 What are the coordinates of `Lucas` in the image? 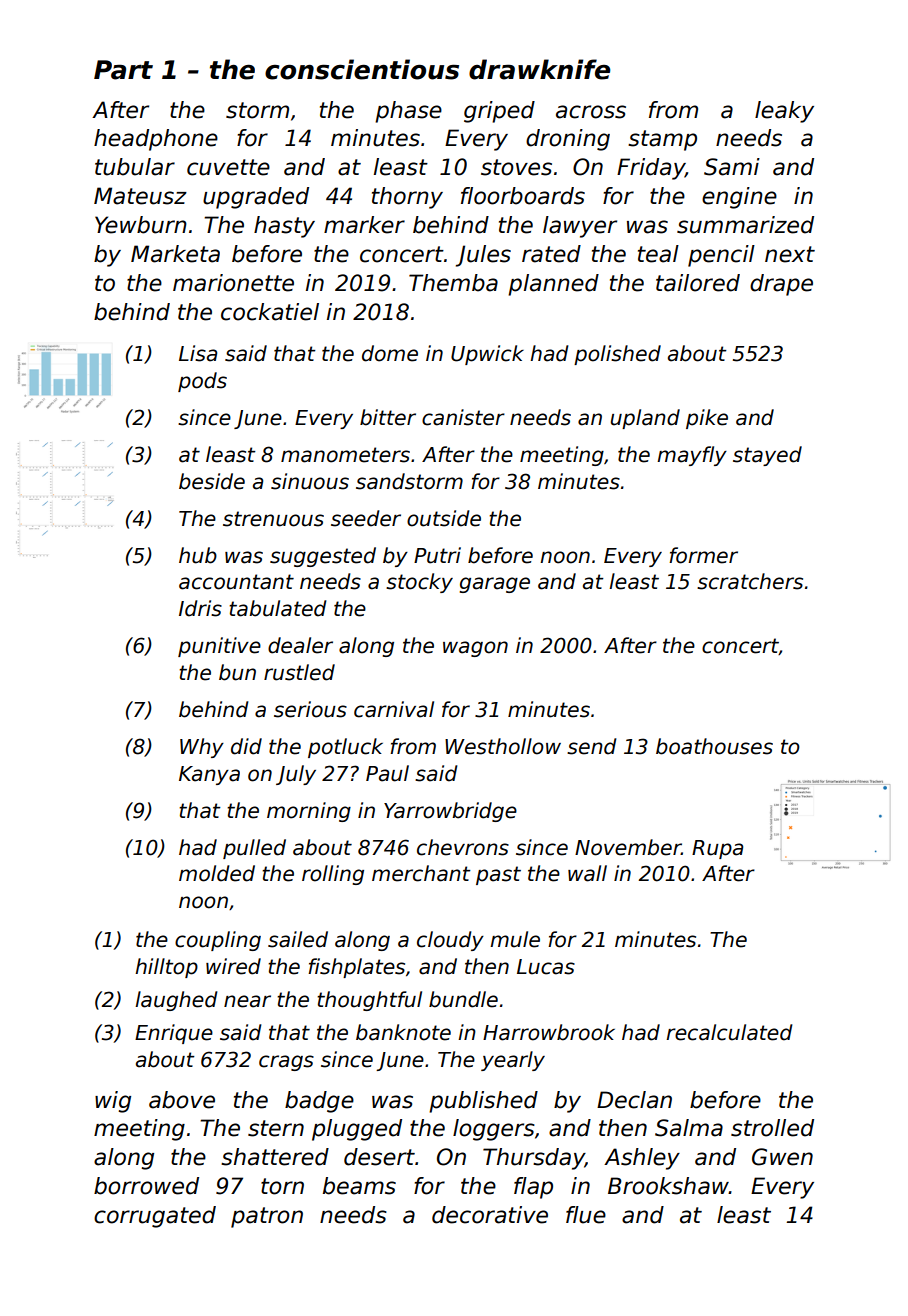 It's located at (546, 967).
